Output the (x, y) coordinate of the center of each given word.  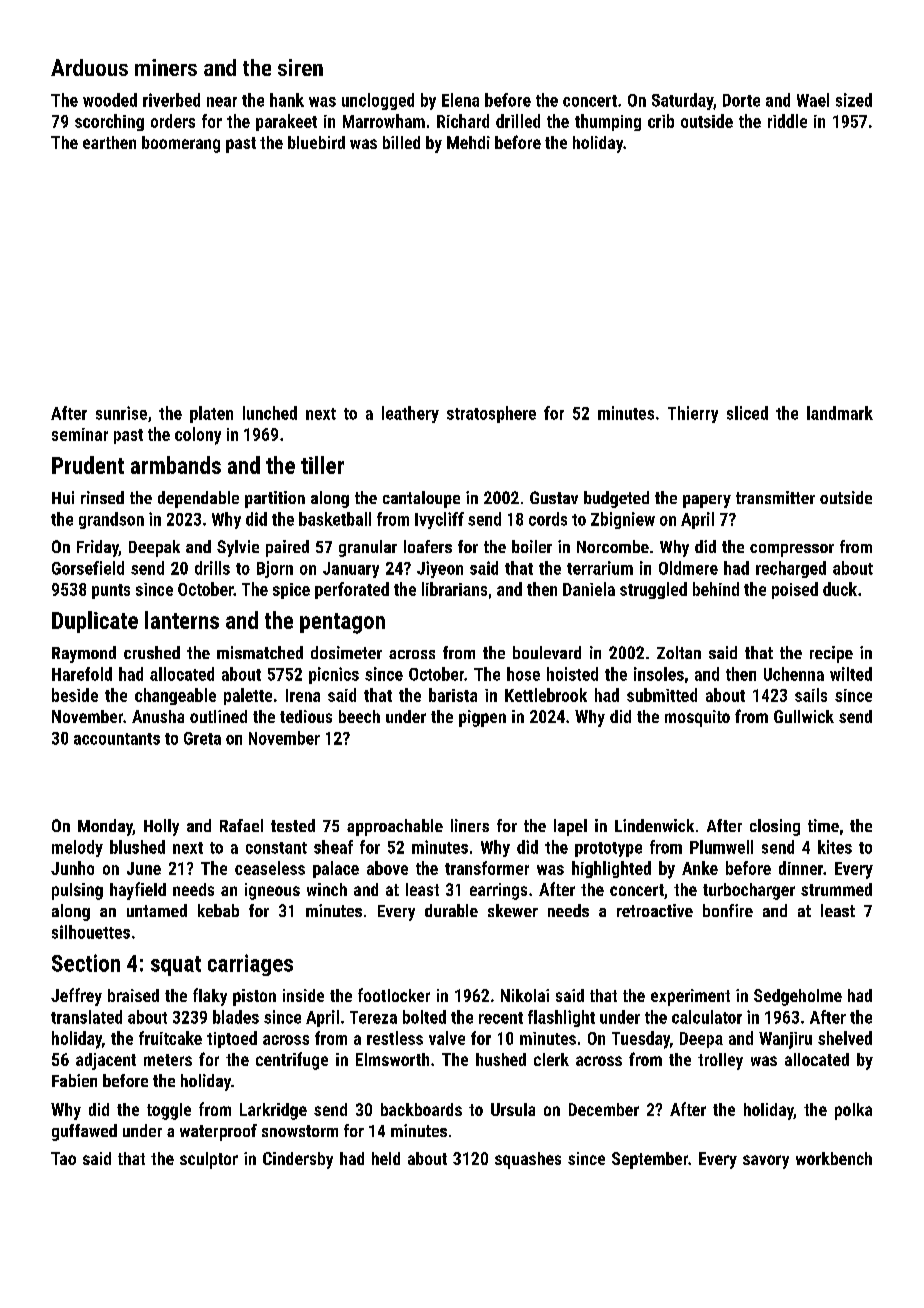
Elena (460, 100)
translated (86, 1017)
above (387, 868)
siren (300, 67)
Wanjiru (785, 1040)
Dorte (741, 100)
